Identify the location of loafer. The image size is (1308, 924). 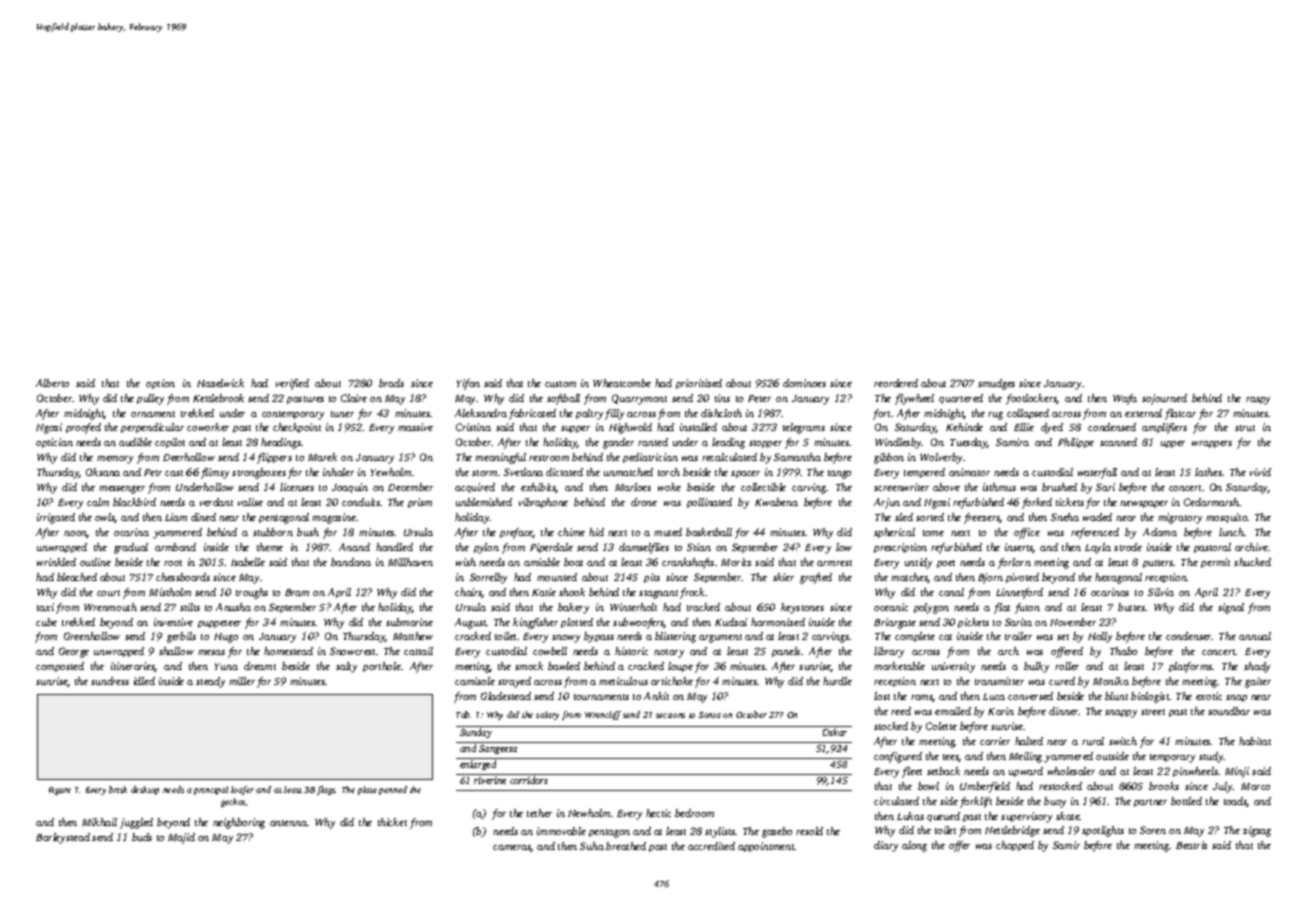
(242, 790).
